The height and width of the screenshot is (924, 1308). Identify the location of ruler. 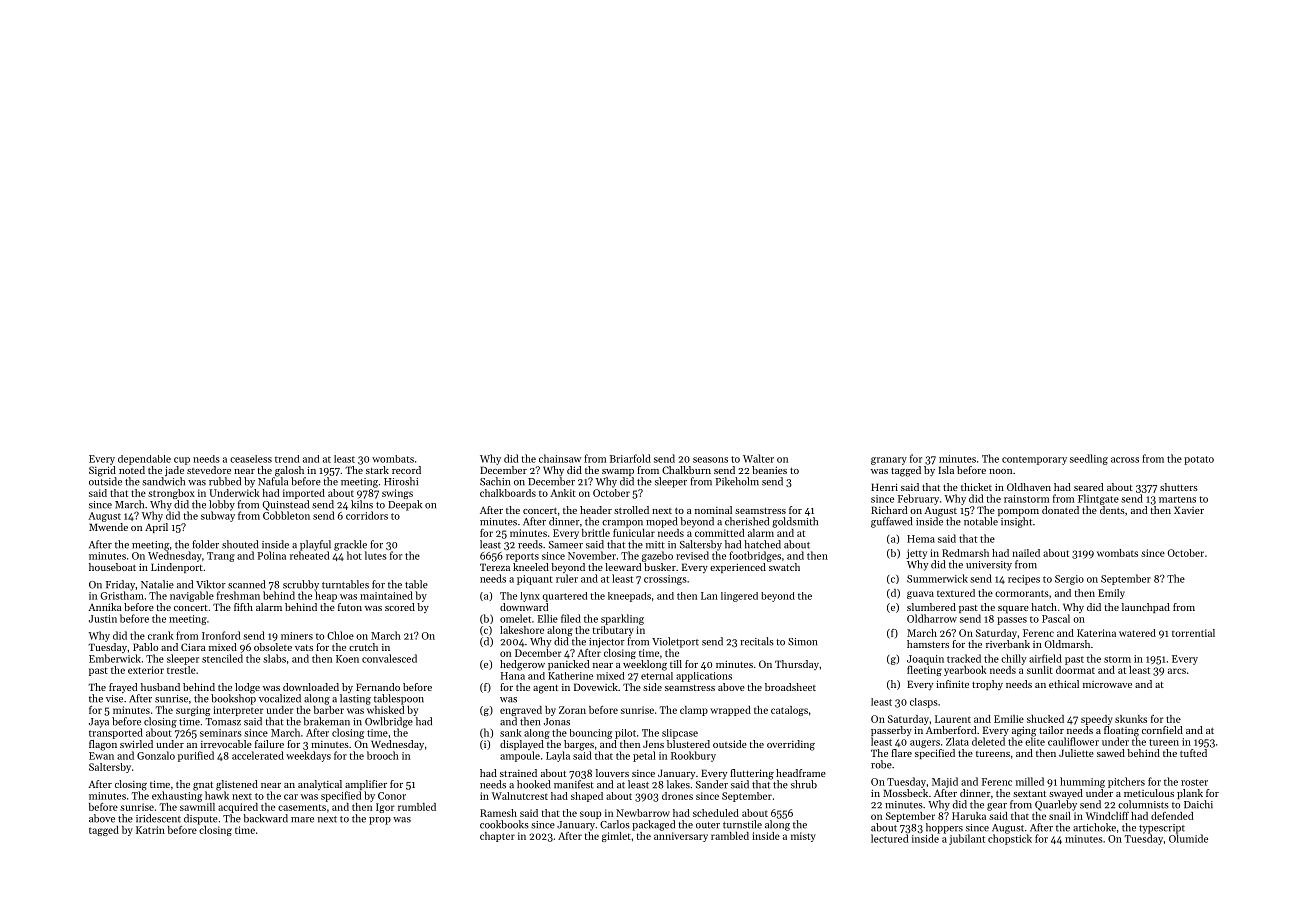
(567, 578).
